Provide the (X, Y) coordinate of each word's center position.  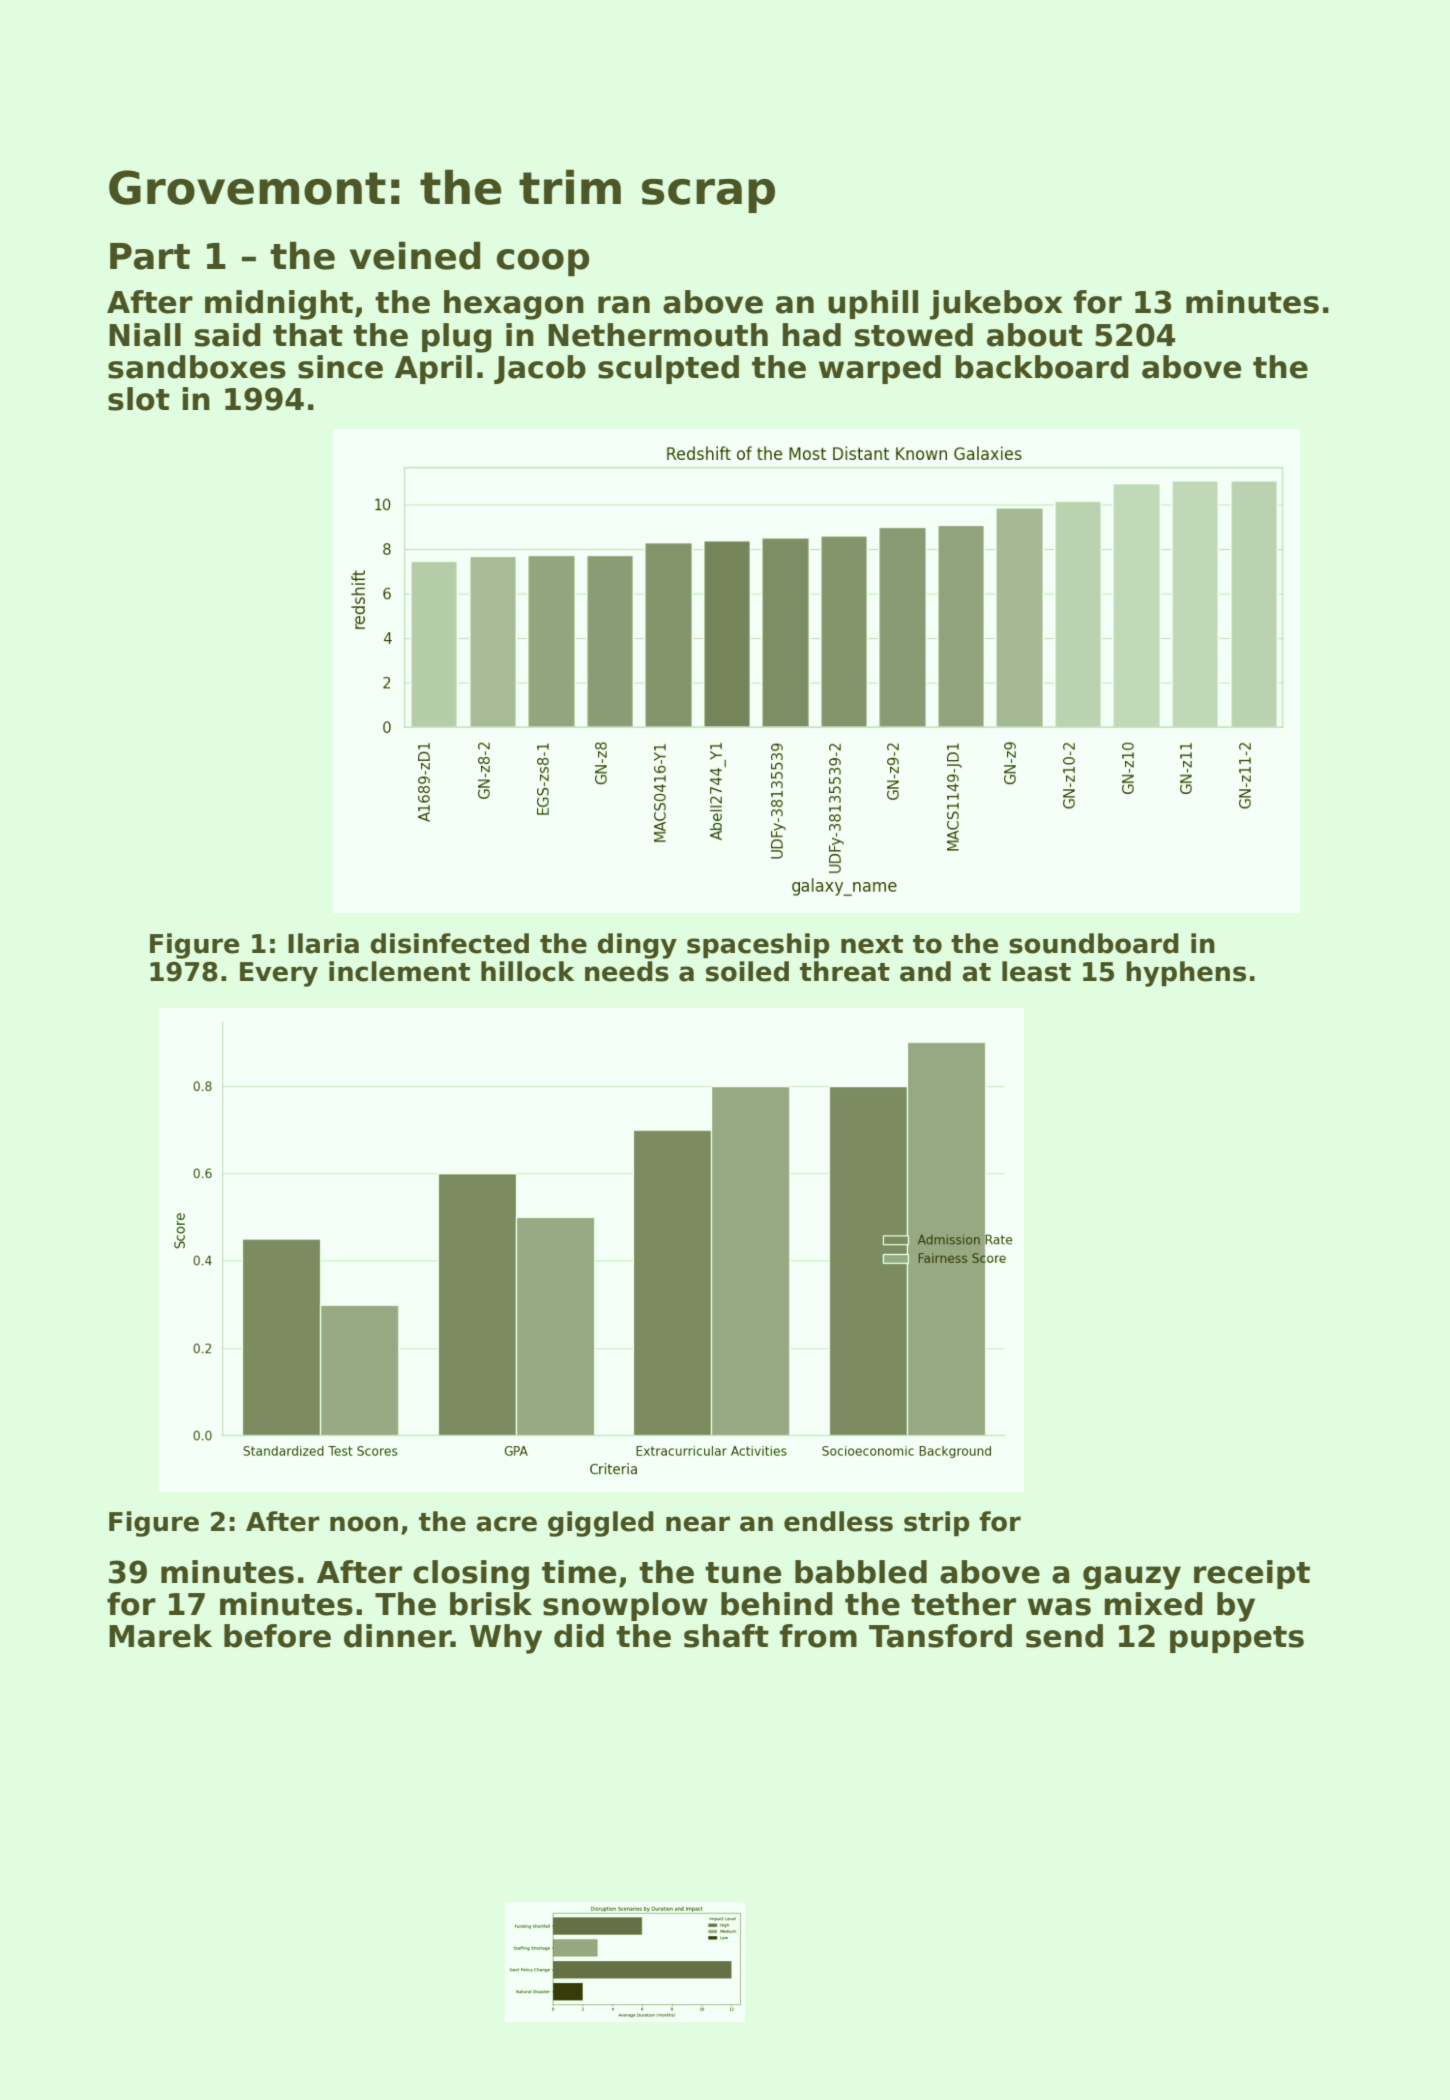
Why (506, 1639)
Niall (145, 335)
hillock (527, 971)
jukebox (996, 305)
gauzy (1132, 1578)
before (277, 1636)
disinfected (450, 943)
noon (364, 1524)
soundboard (1094, 943)
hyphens (1186, 974)
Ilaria (323, 943)
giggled (601, 1524)
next (872, 944)
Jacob (540, 369)
